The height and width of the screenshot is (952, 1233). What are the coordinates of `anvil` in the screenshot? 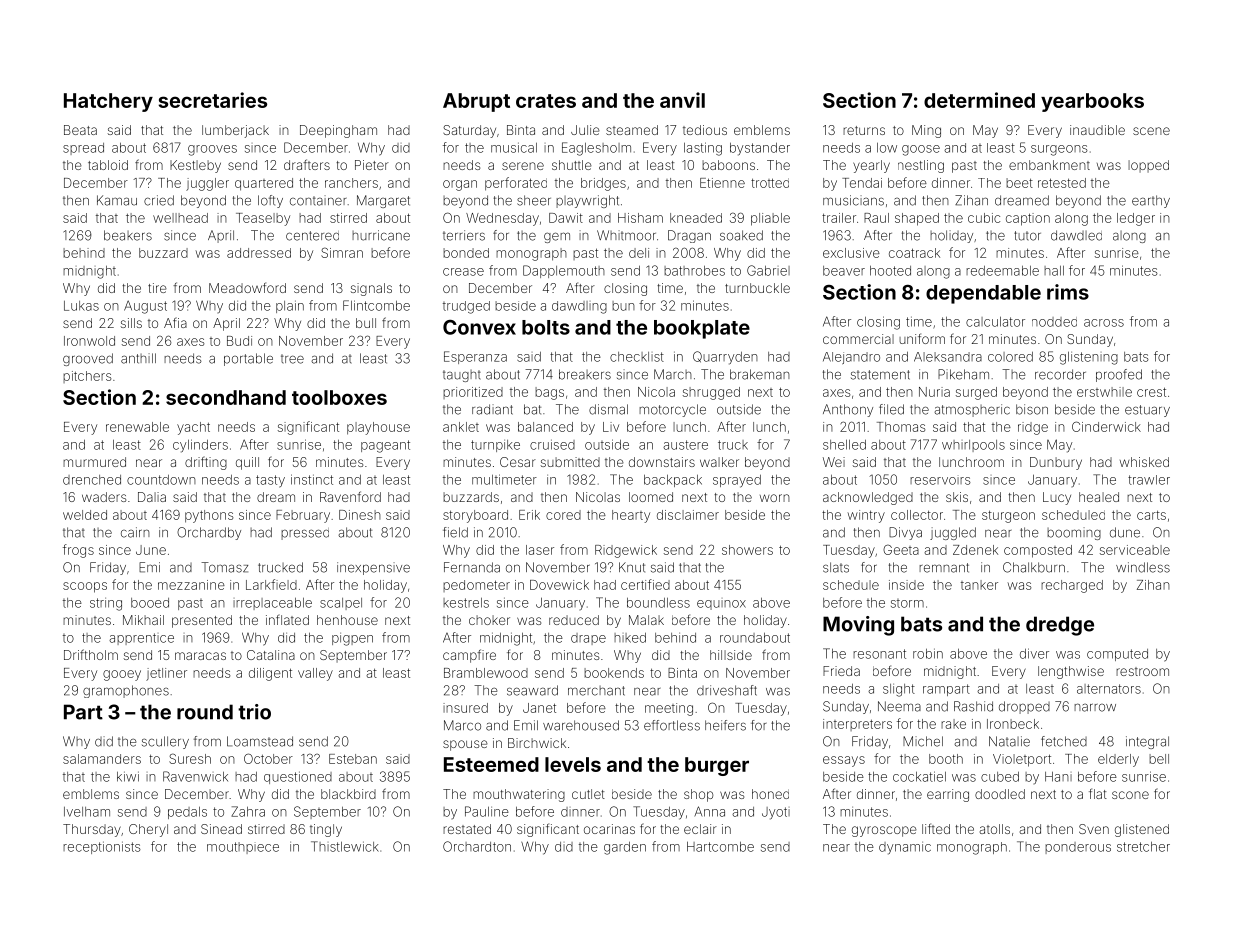 It's located at (682, 100).
